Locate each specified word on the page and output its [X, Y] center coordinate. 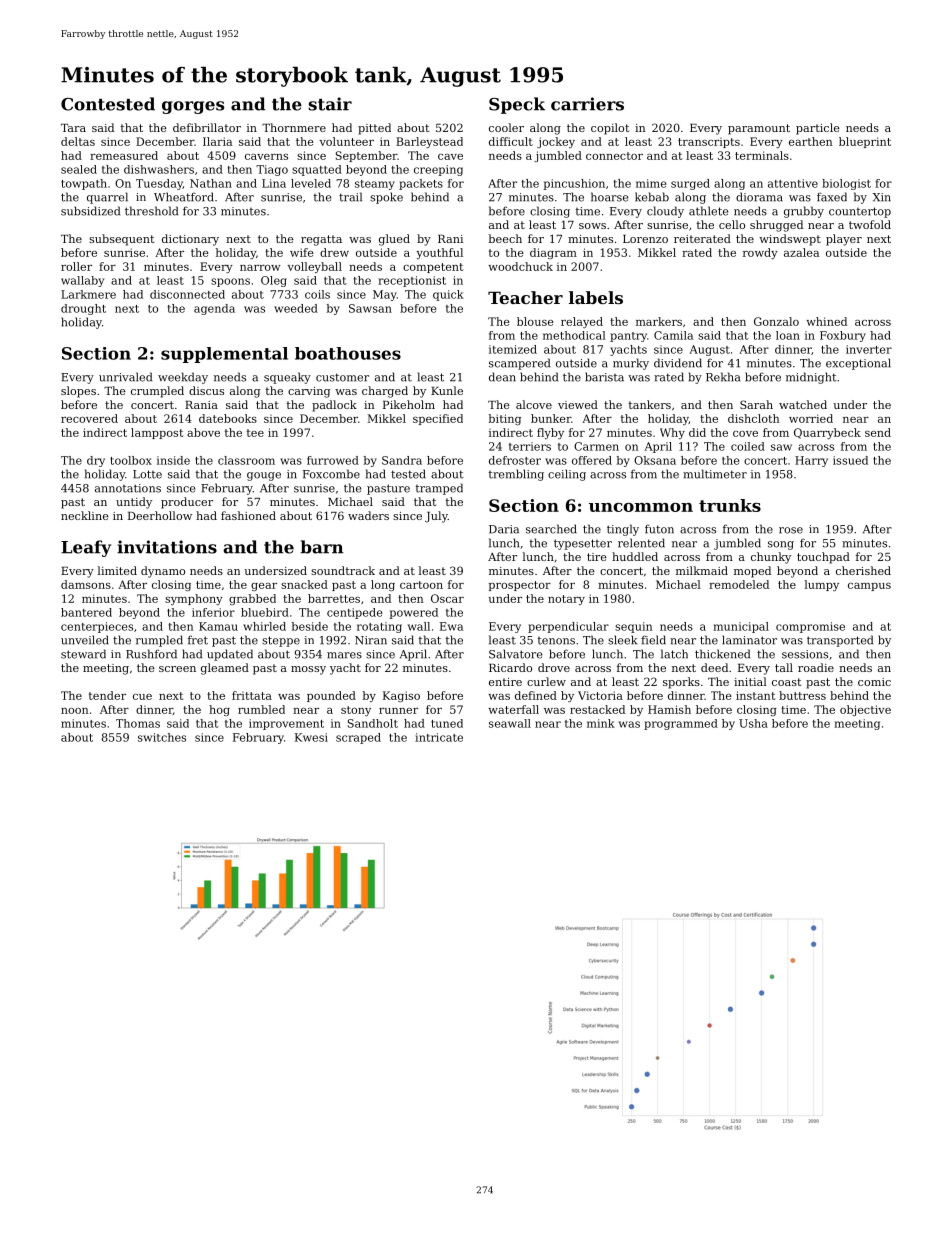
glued [394, 240]
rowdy [760, 253]
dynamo [163, 572]
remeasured [124, 155]
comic [874, 682]
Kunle [447, 390]
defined [536, 695]
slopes [78, 392]
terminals [762, 155]
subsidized [90, 211]
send [878, 432]
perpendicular [568, 627]
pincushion [574, 184]
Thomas [138, 723]
